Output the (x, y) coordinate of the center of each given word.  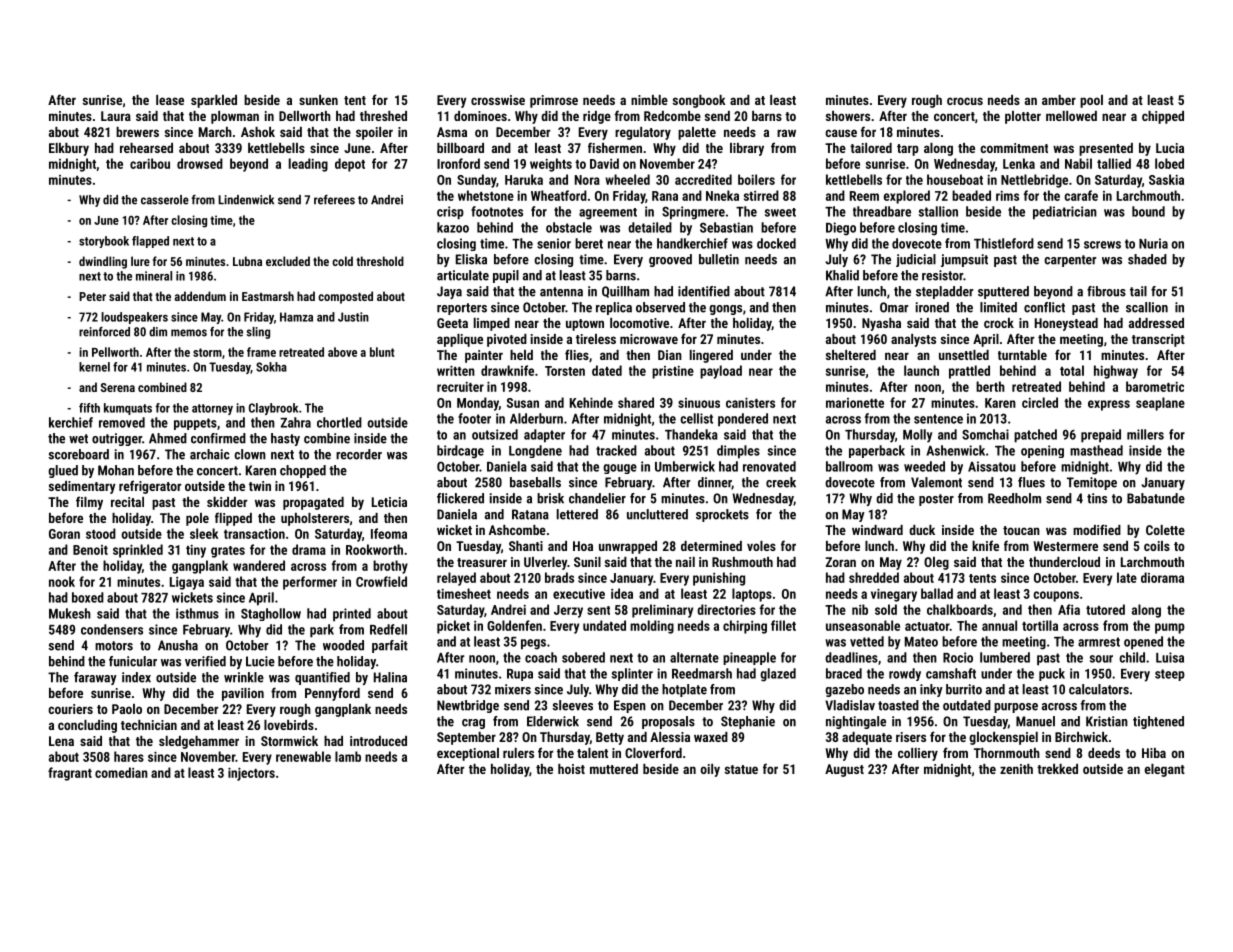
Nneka (722, 195)
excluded (288, 261)
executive (579, 594)
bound (1148, 211)
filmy (89, 503)
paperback (877, 451)
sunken (318, 100)
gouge (620, 469)
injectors (251, 774)
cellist (696, 418)
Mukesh (70, 613)
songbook (699, 101)
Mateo (921, 642)
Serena (118, 387)
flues (1031, 482)
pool (1091, 101)
